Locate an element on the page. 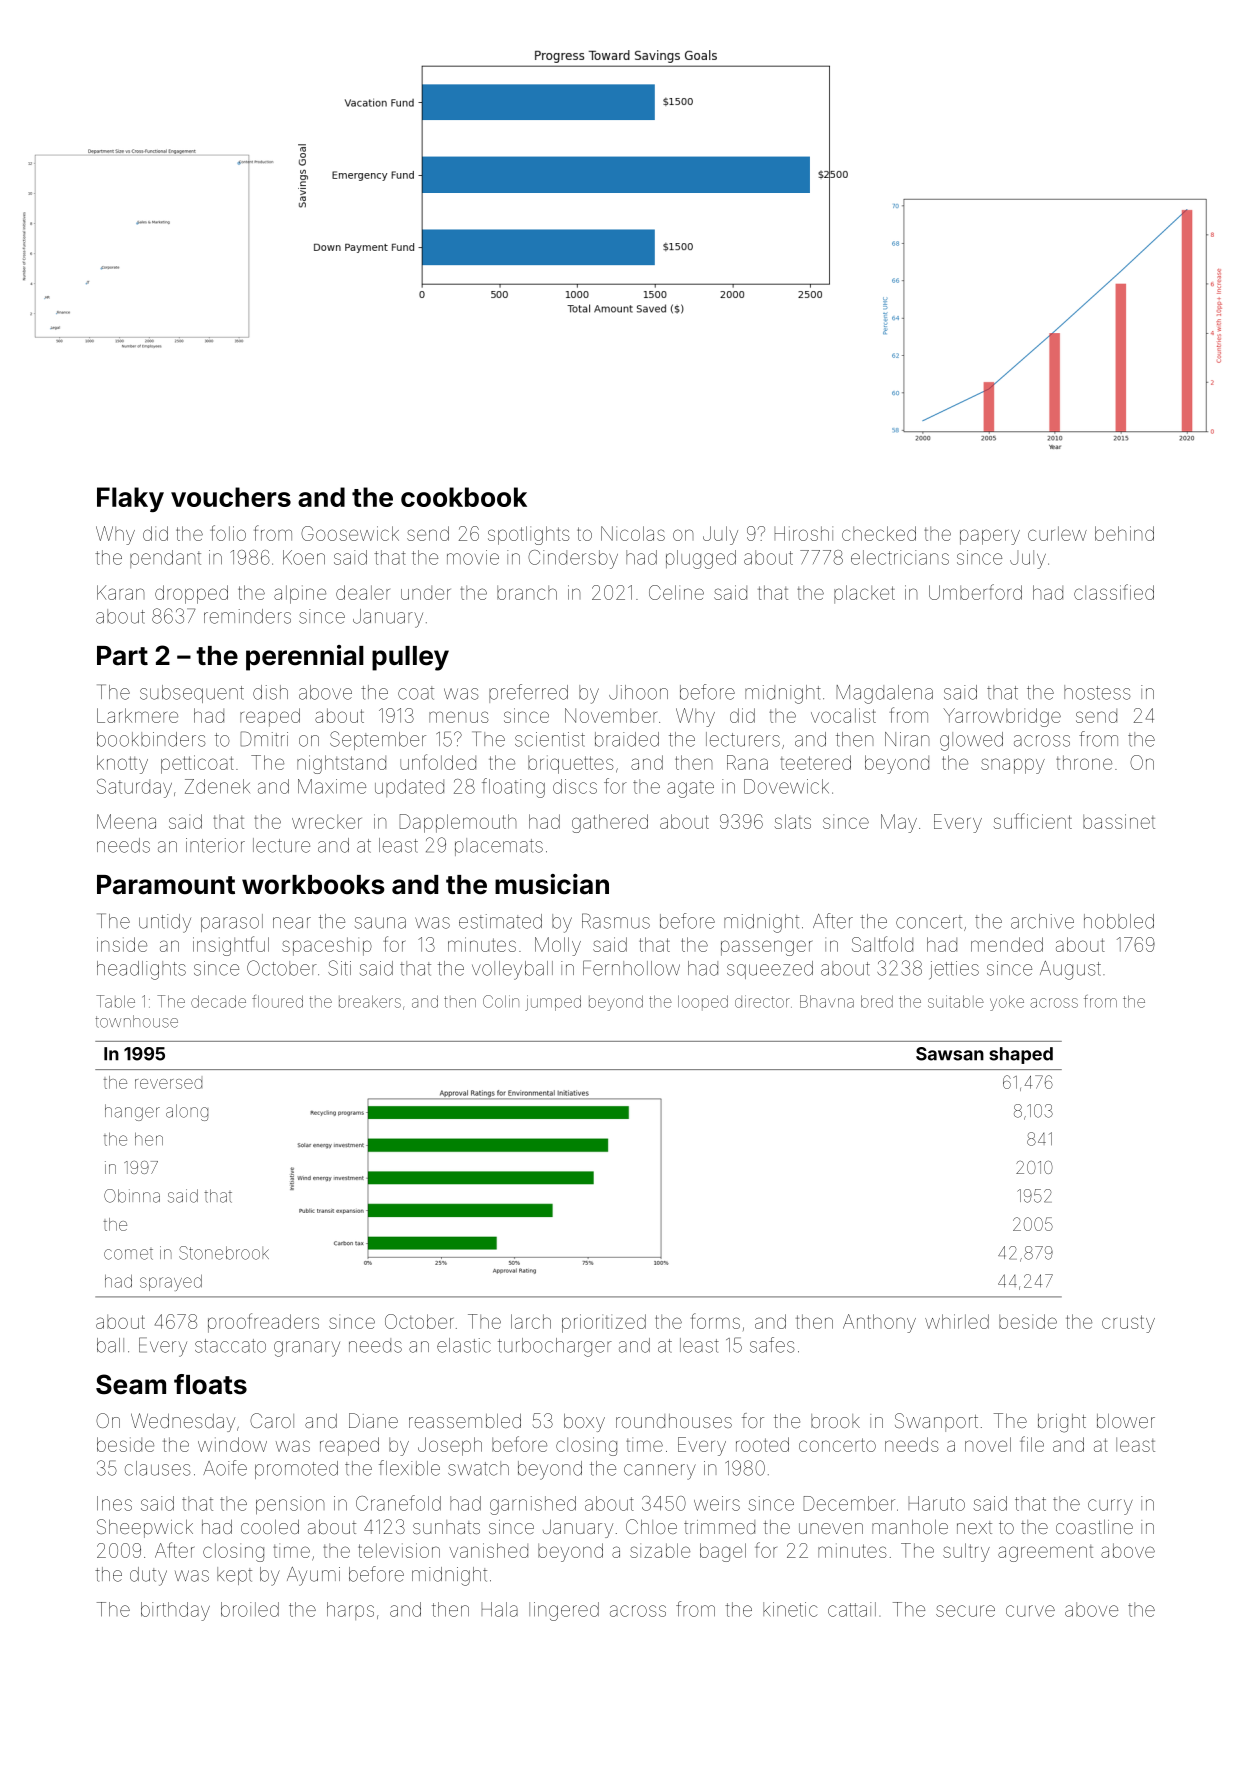 This image has height=1769, width=1251. Sawsan is located at coordinates (950, 1054).
